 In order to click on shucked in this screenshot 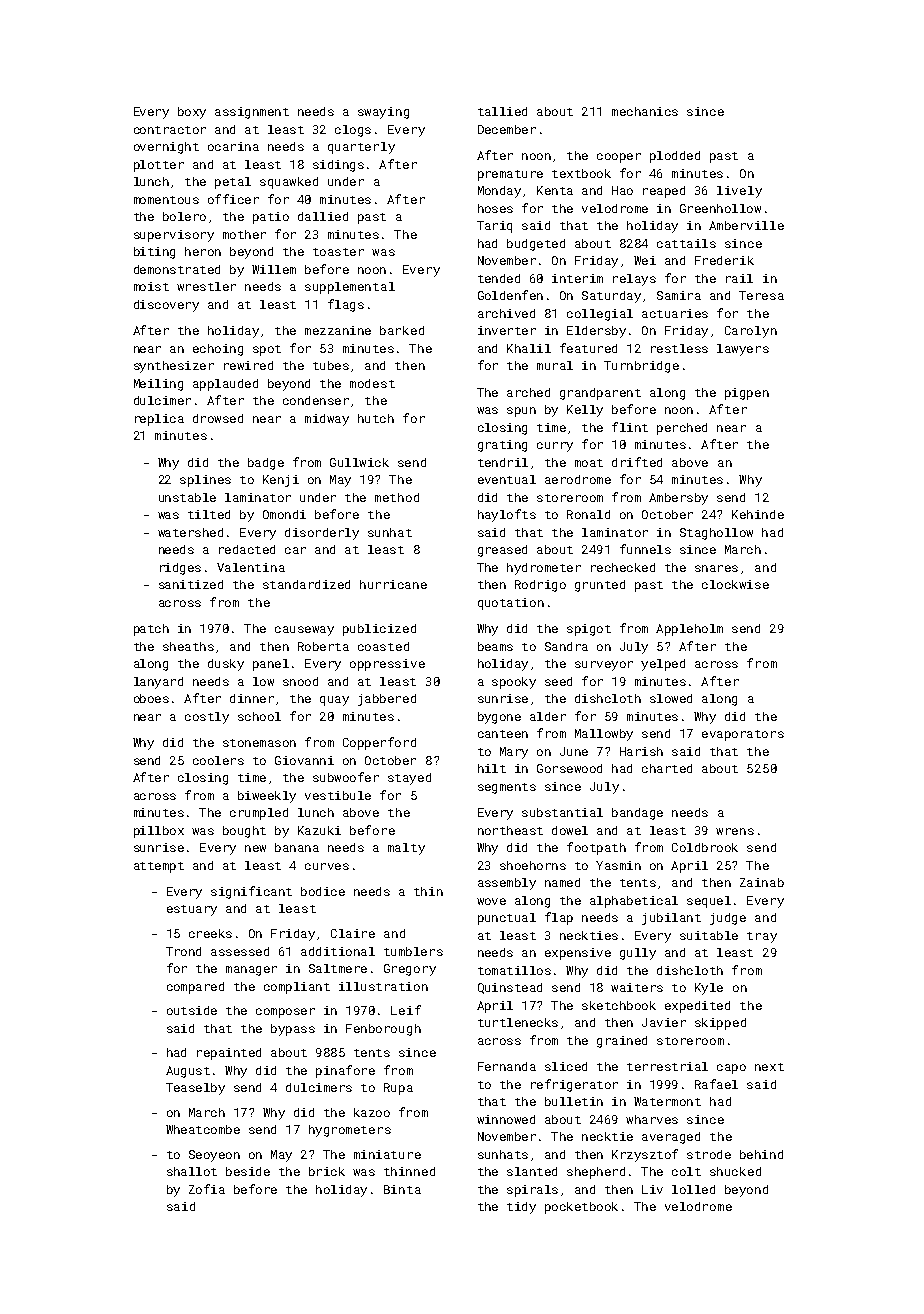, I will do `click(735, 1171)`.
